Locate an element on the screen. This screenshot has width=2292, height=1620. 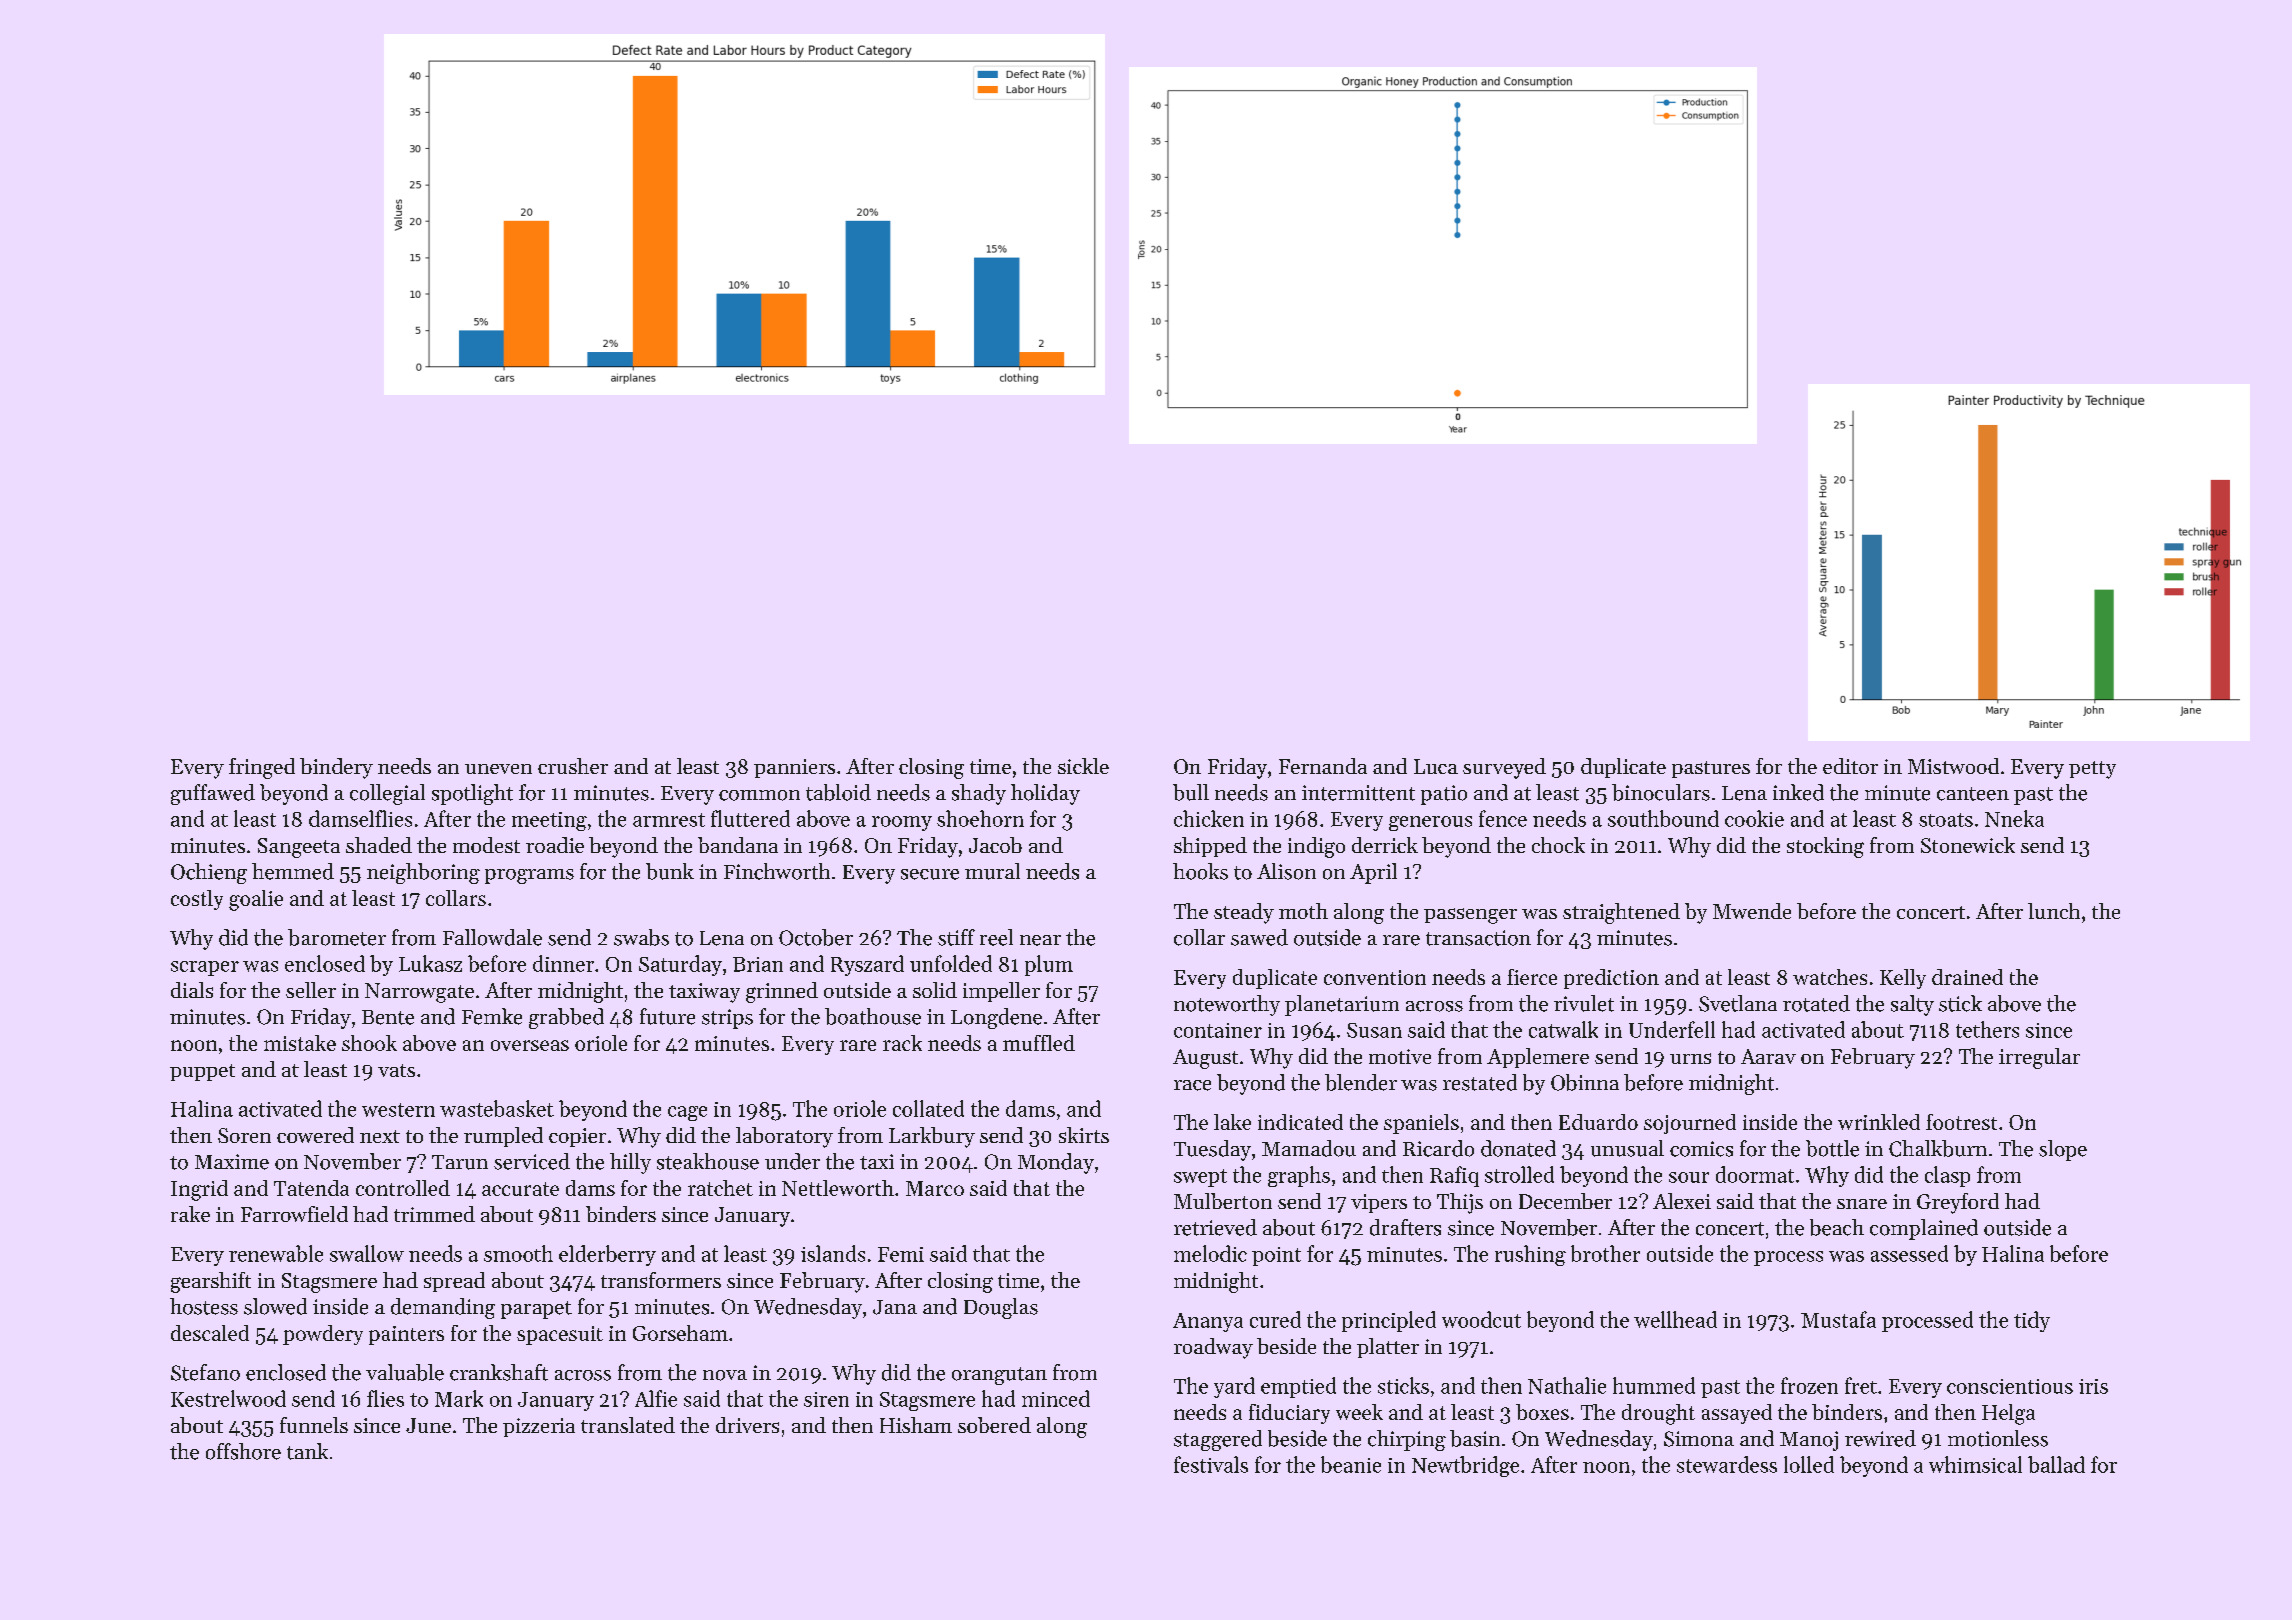
Fernanda is located at coordinates (1323, 766).
